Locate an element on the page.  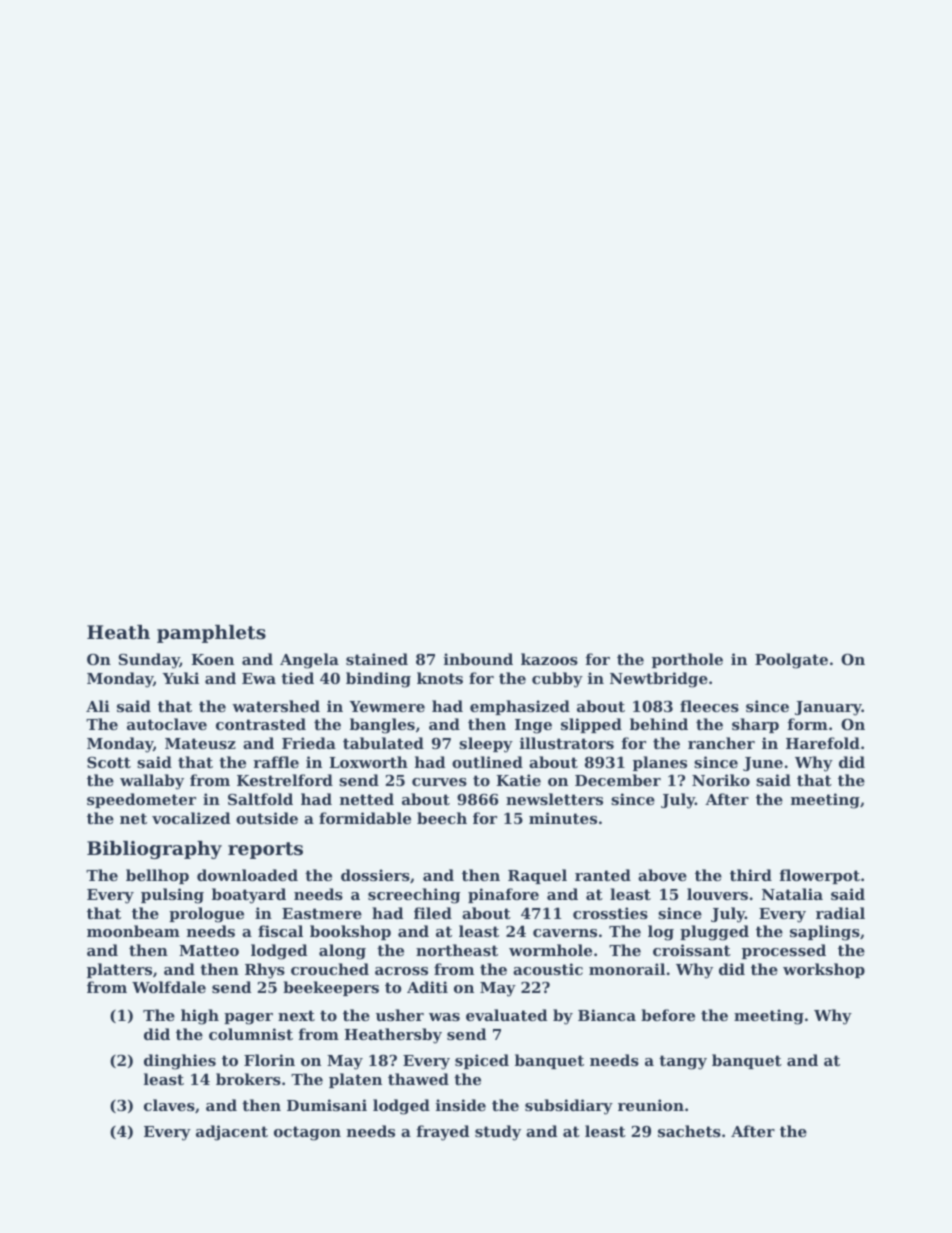
June is located at coordinates (763, 764).
